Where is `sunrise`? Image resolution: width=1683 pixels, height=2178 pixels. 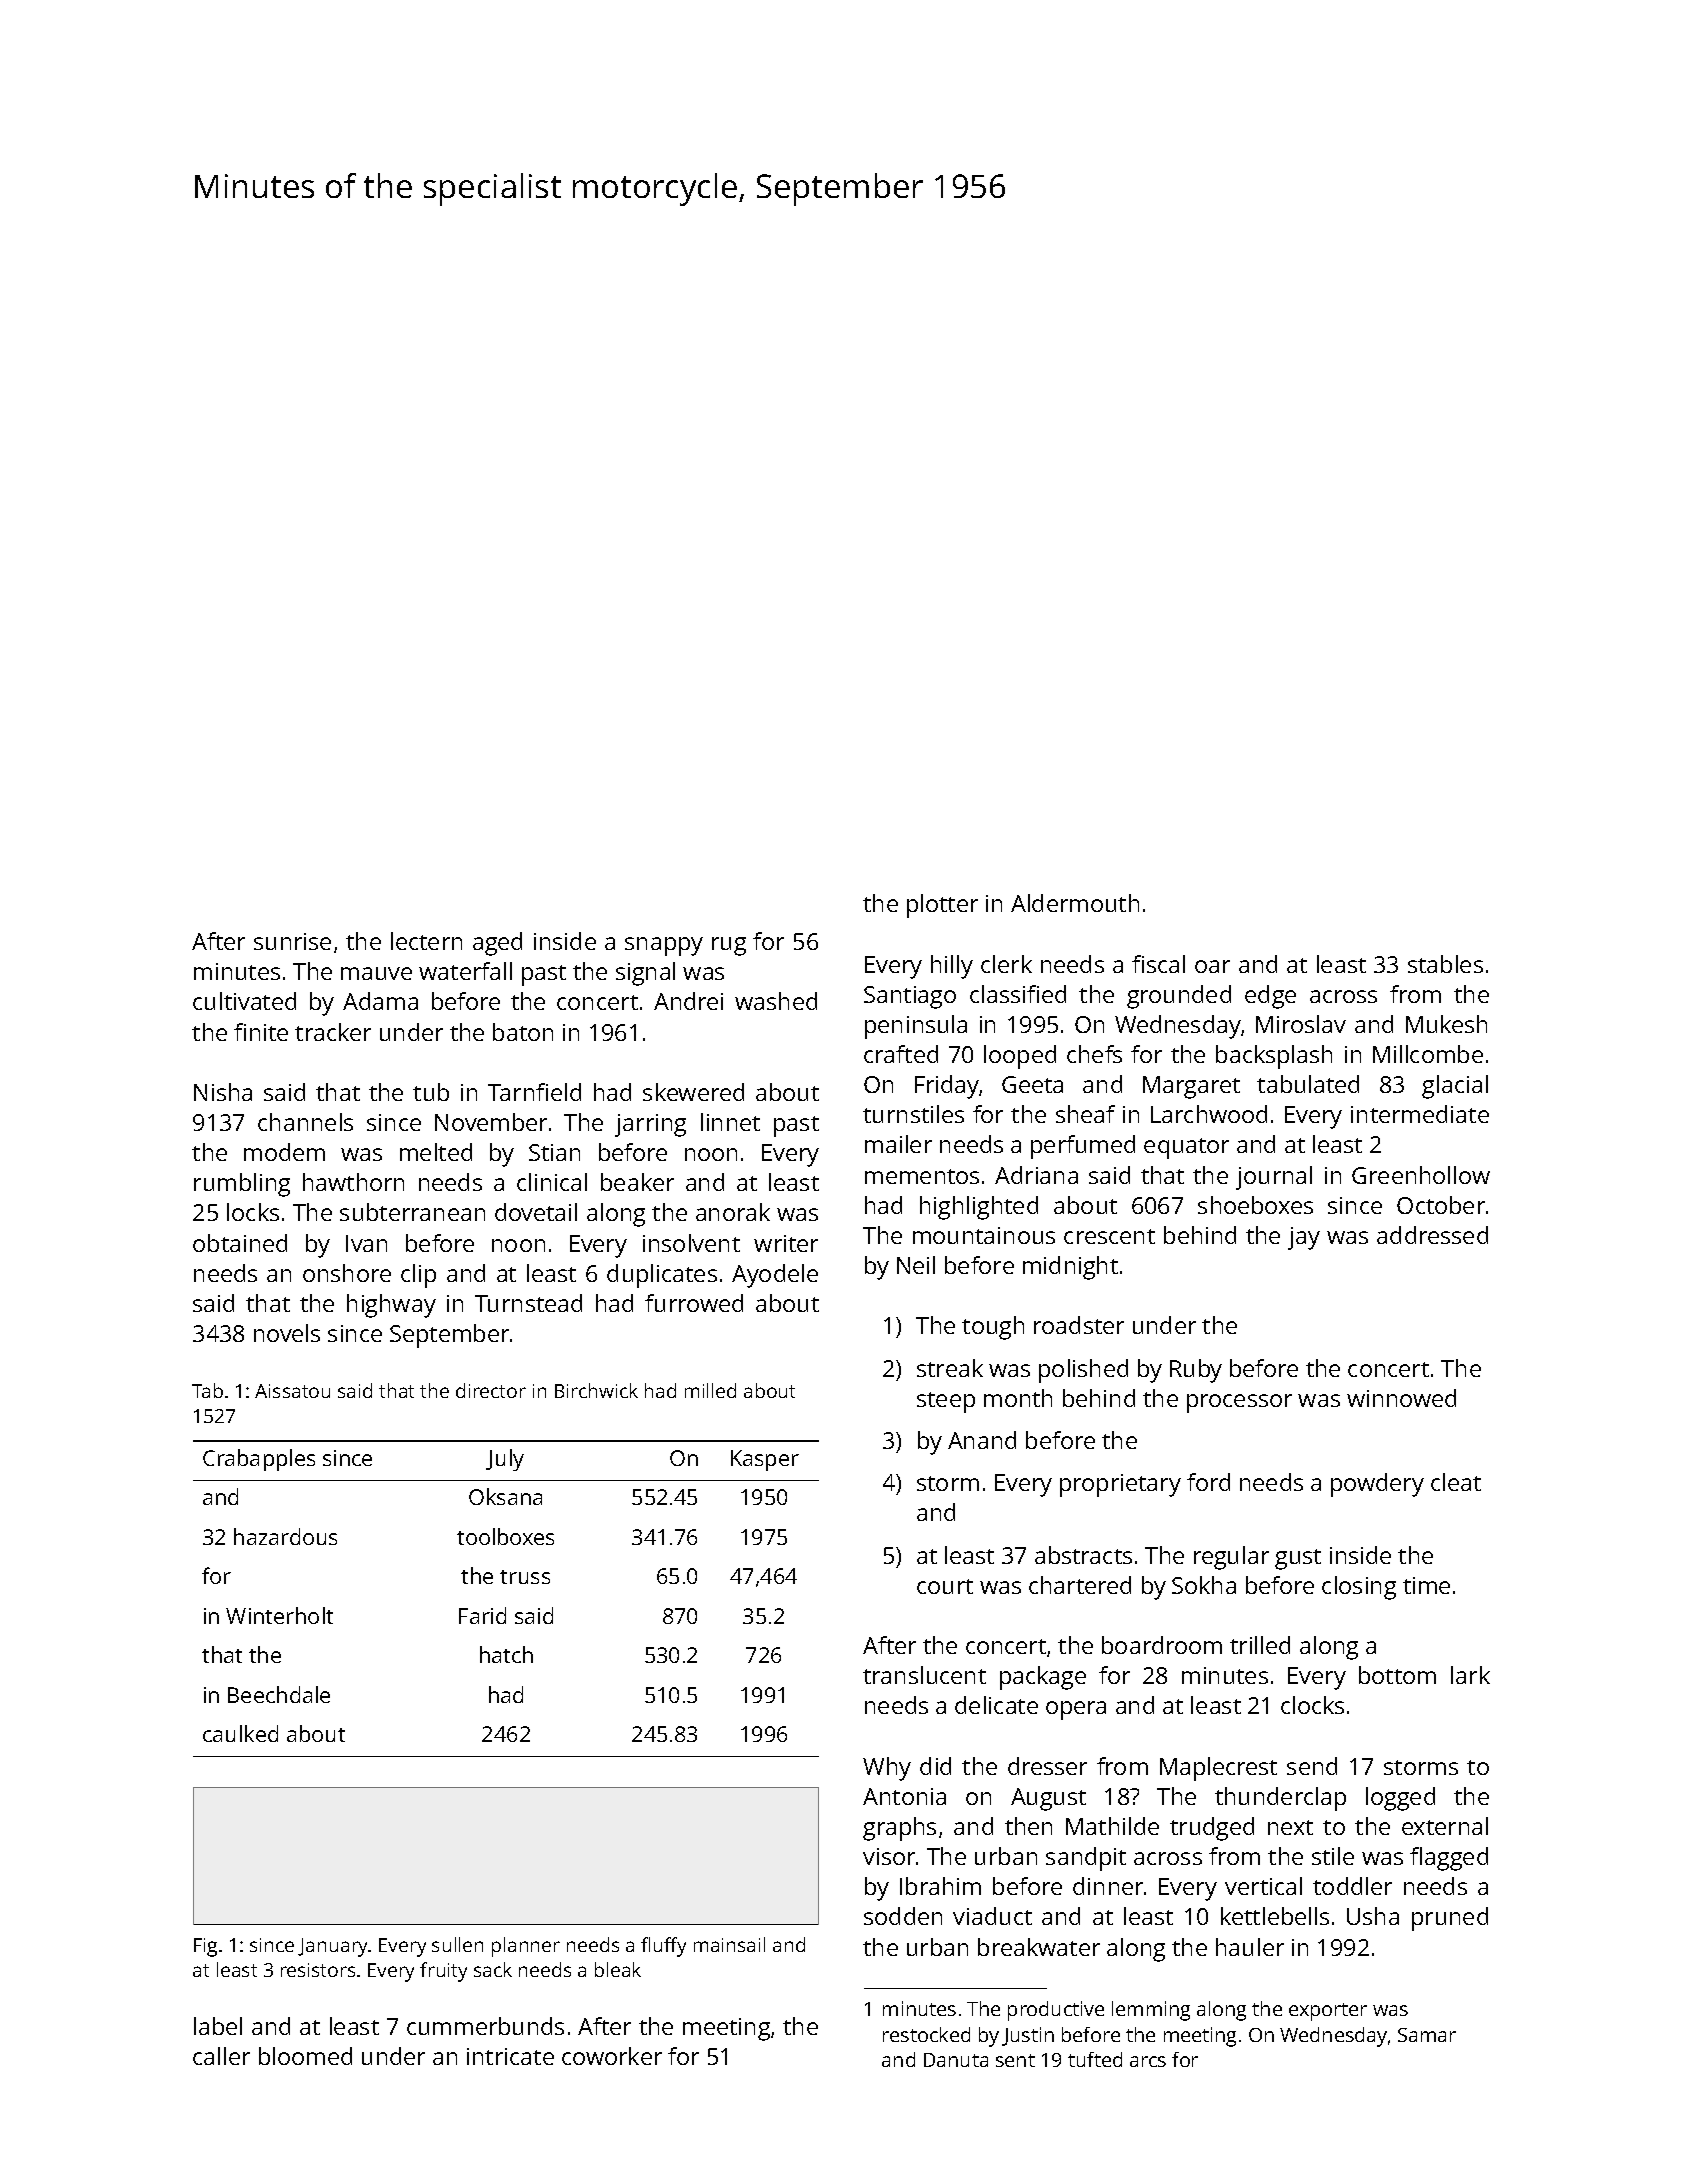
sunrise is located at coordinates (292, 941).
